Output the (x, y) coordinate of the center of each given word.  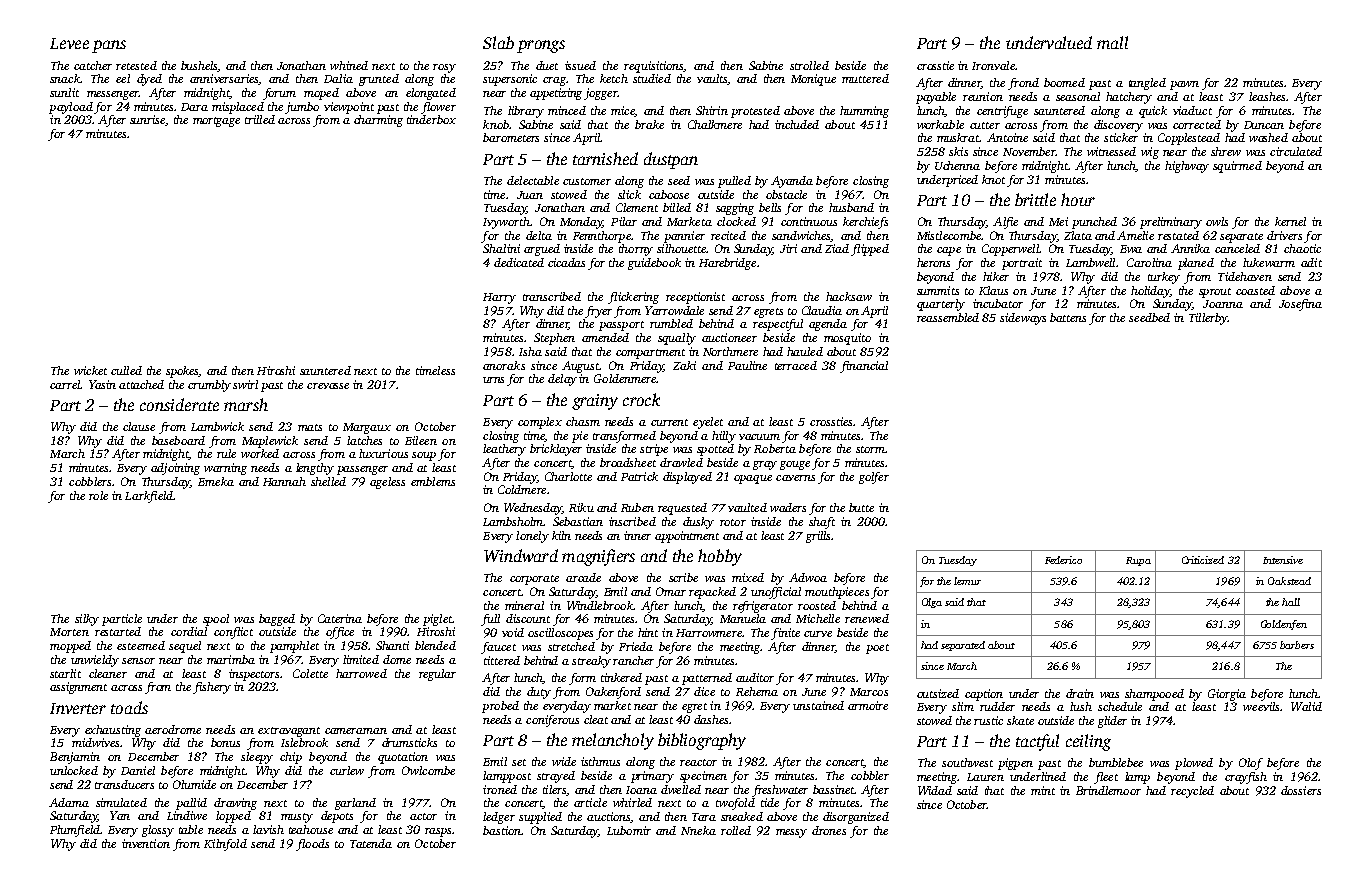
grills (818, 537)
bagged (277, 620)
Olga (932, 603)
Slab (498, 42)
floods (312, 845)
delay (562, 380)
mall (1112, 42)
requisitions (654, 67)
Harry (499, 298)
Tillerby (1208, 319)
